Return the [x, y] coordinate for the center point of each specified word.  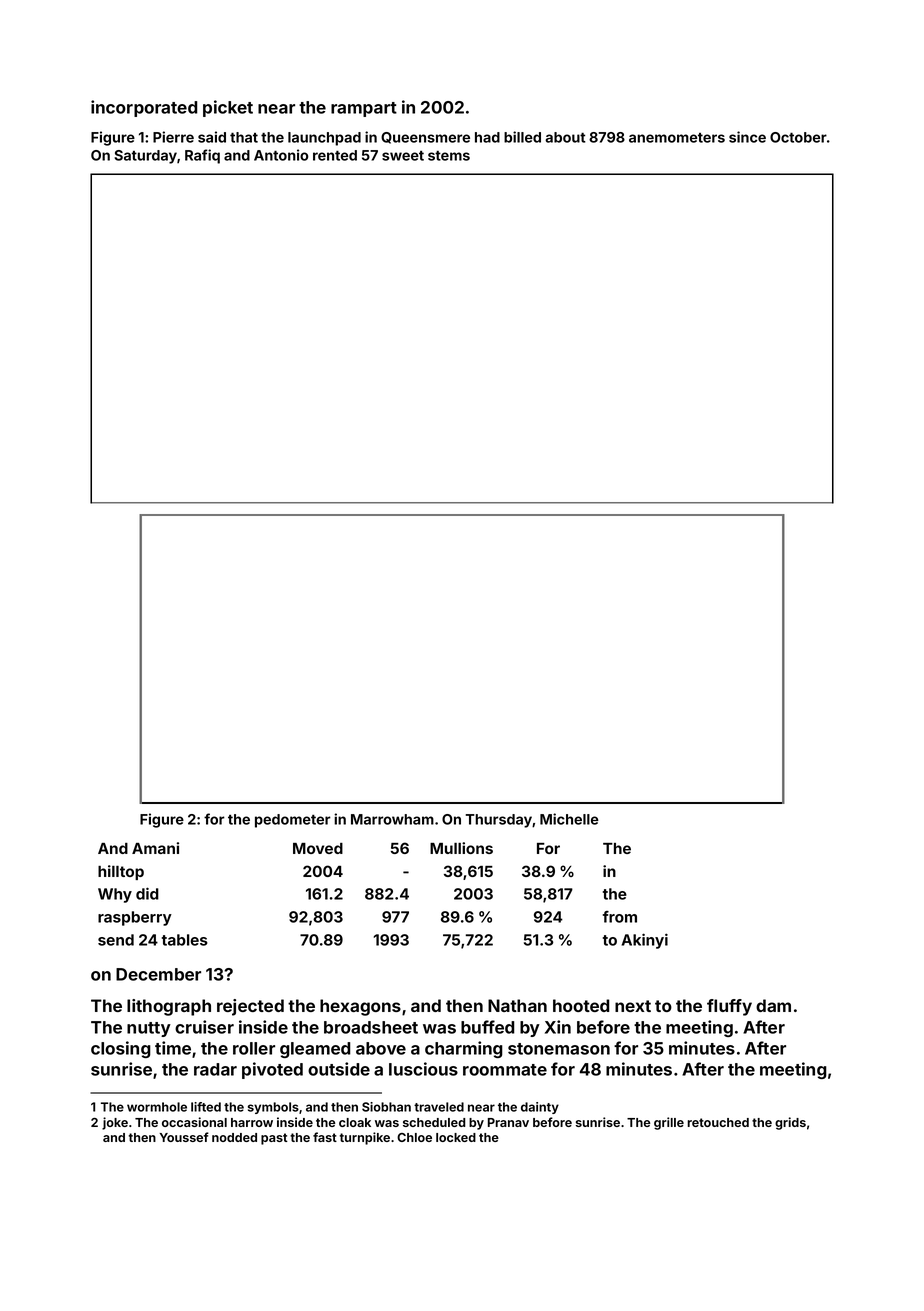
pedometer [293, 821]
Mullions [461, 848]
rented [335, 155]
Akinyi [645, 941]
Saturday [145, 157]
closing [121, 1049]
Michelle [569, 819]
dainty [540, 1108]
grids [790, 1123]
